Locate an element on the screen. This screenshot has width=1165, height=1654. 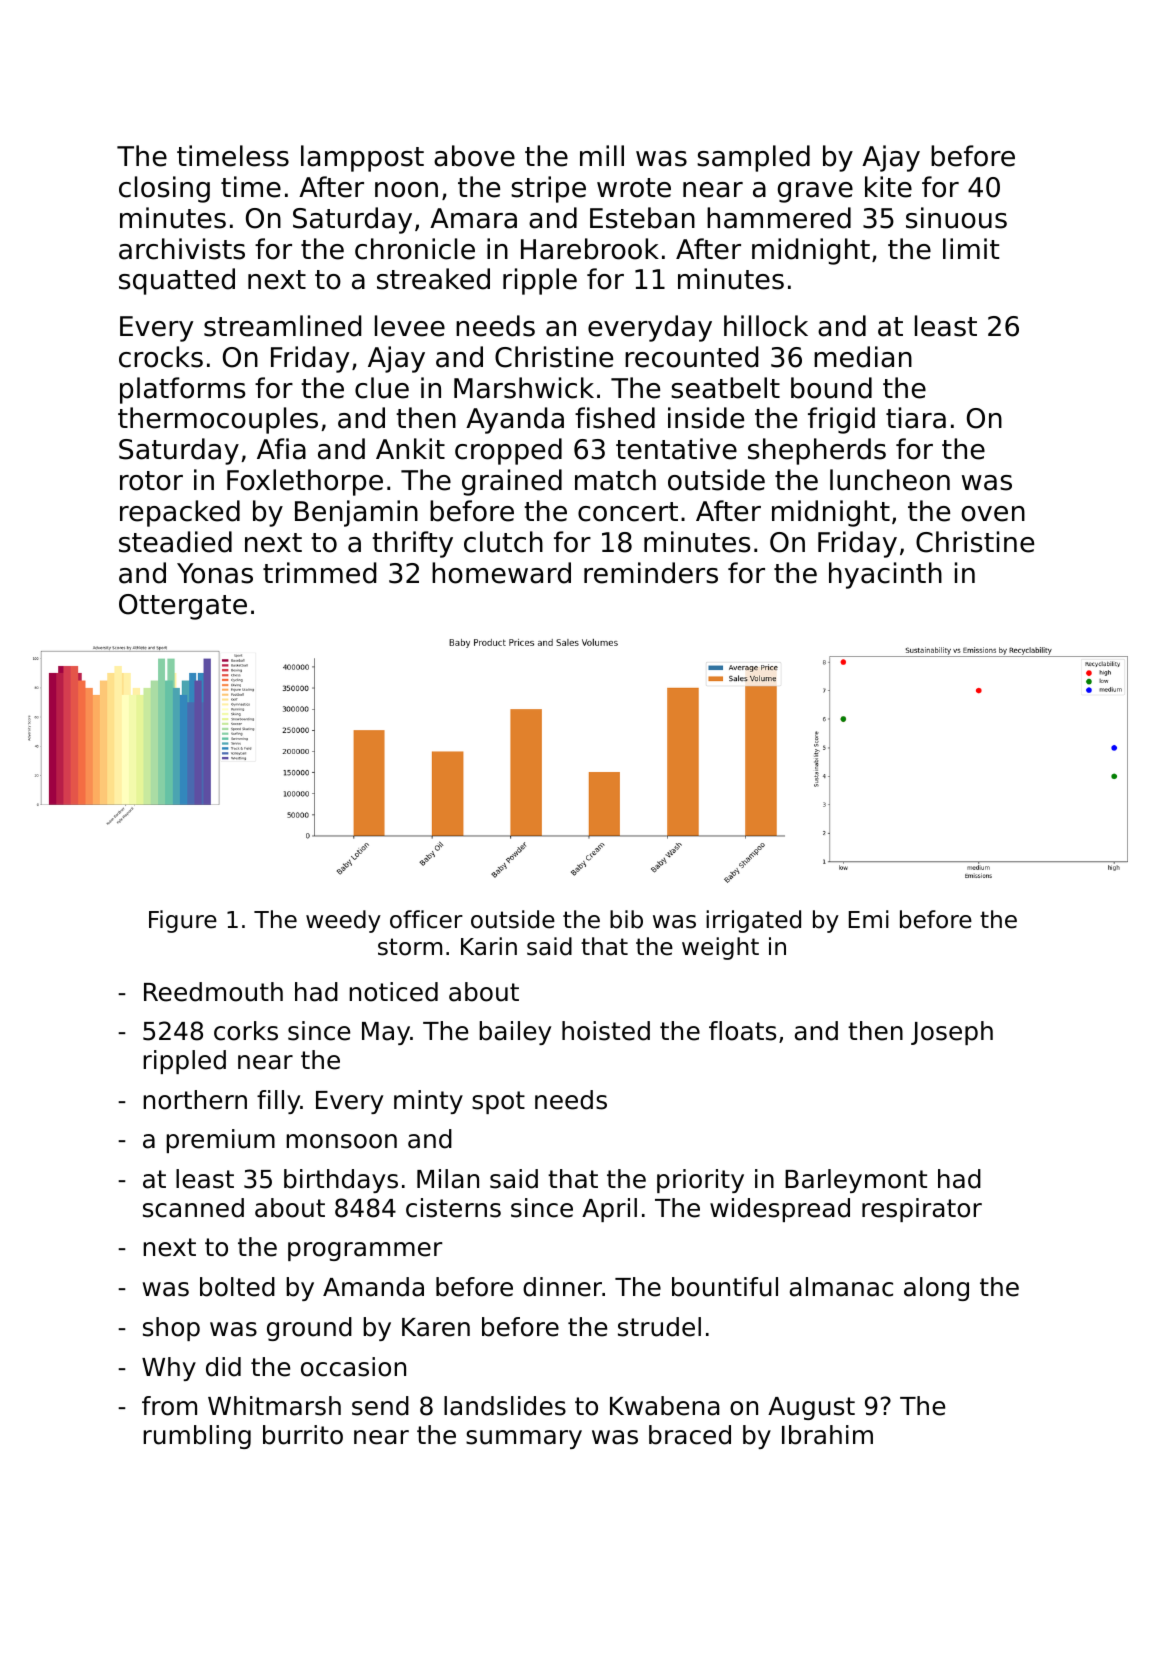
closing is located at coordinates (164, 189).
